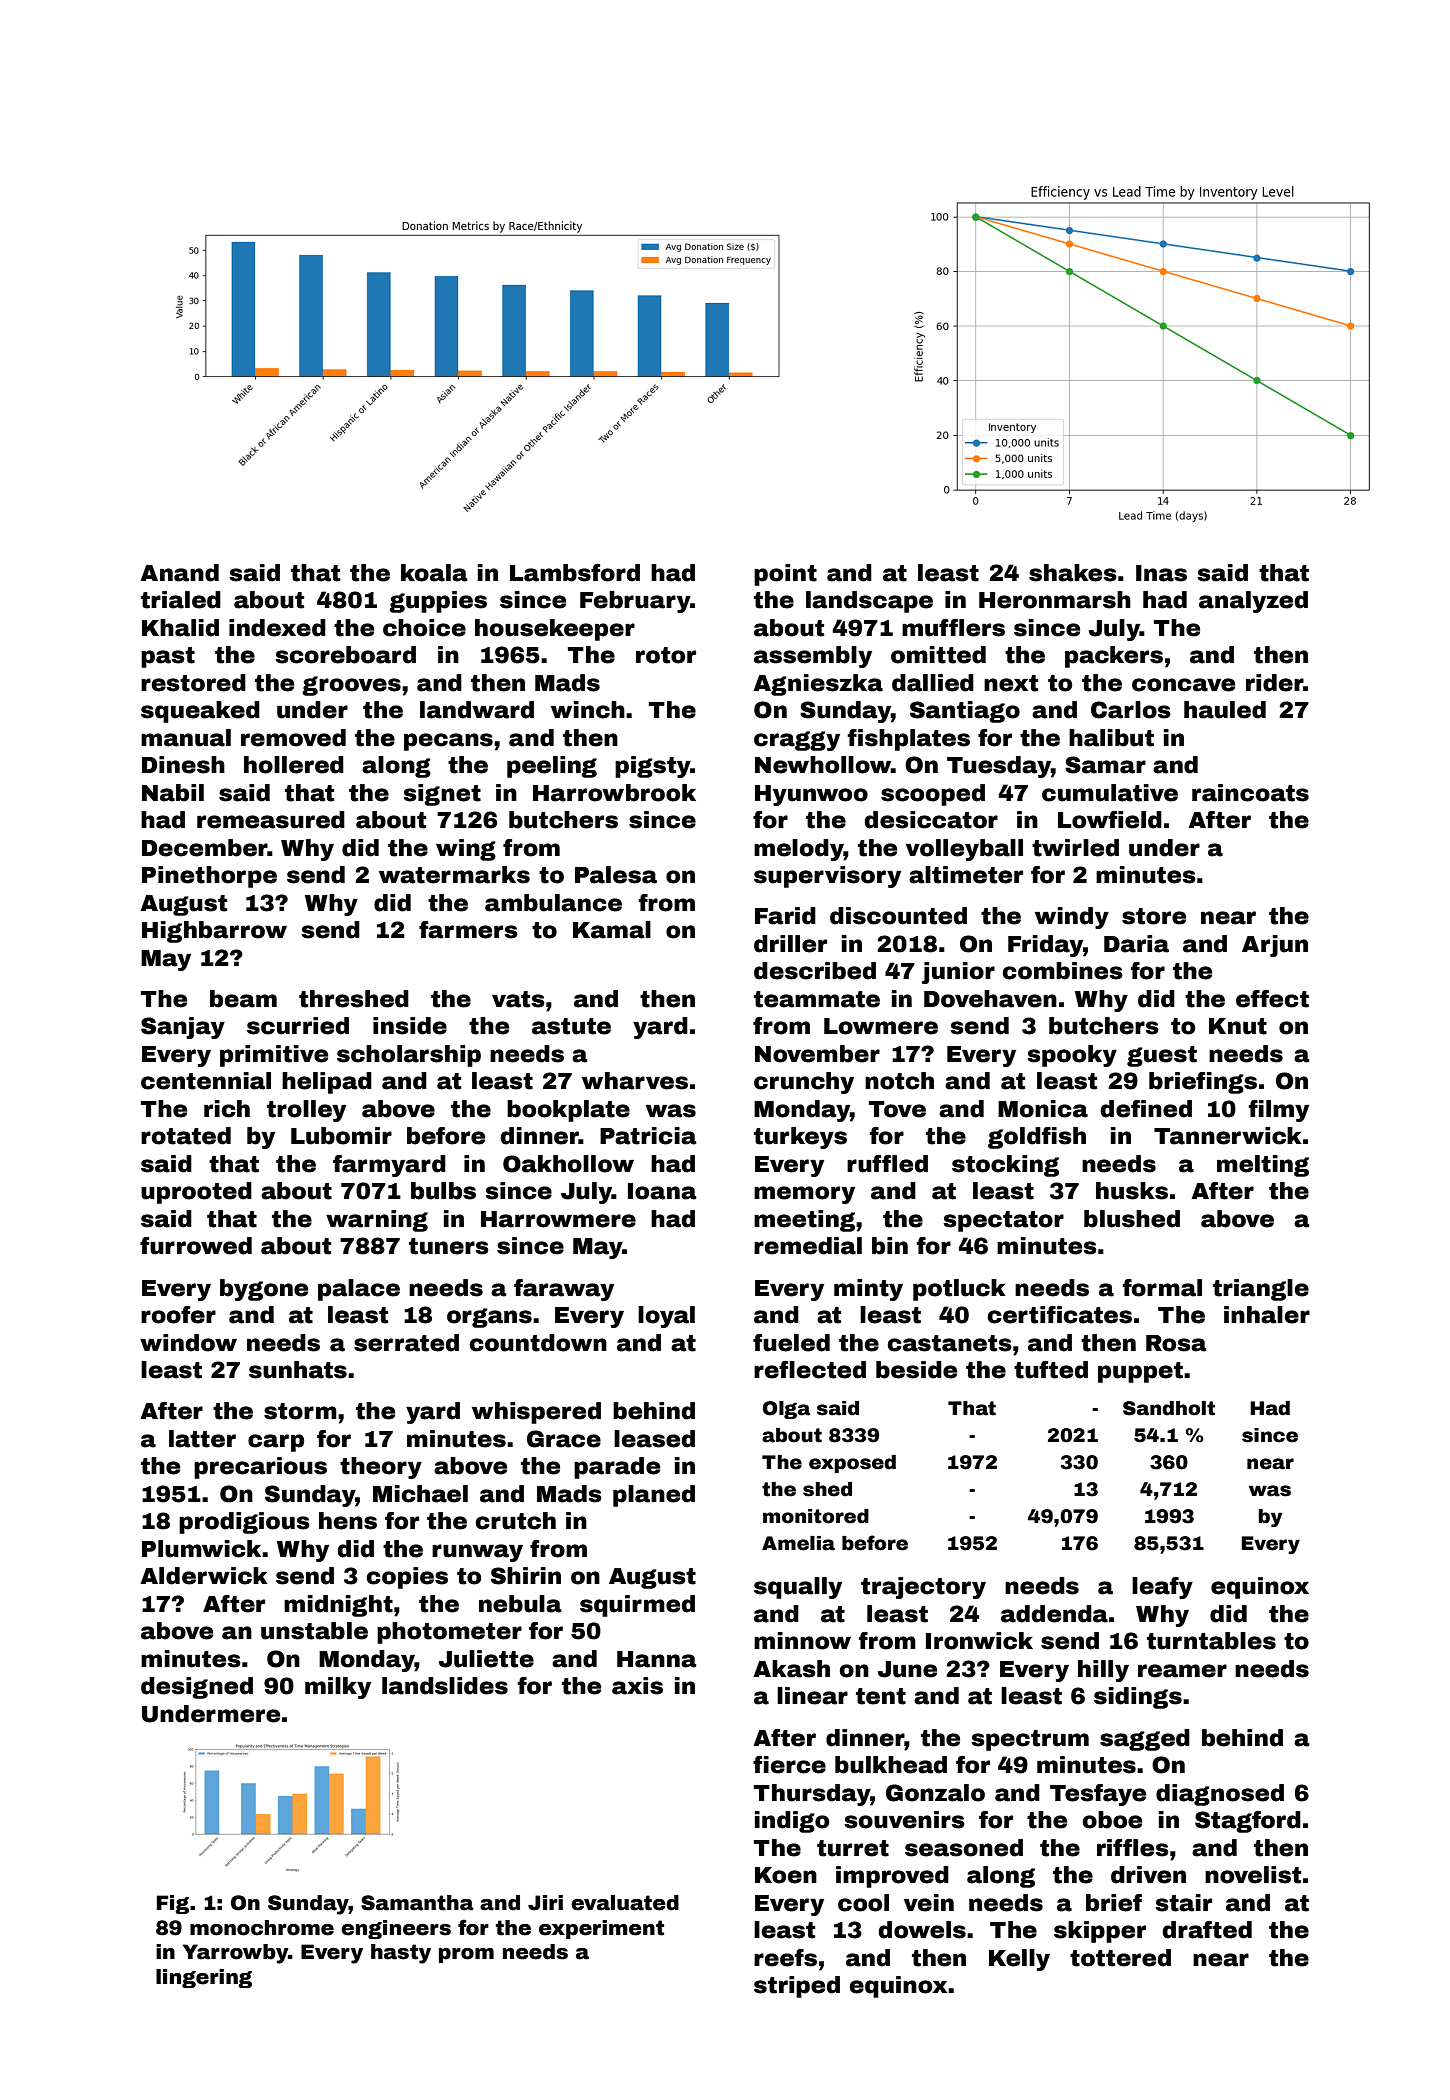 This screenshot has height=2100, width=1450. Describe the element at coordinates (202, 1439) in the screenshot. I see `latter` at that location.
